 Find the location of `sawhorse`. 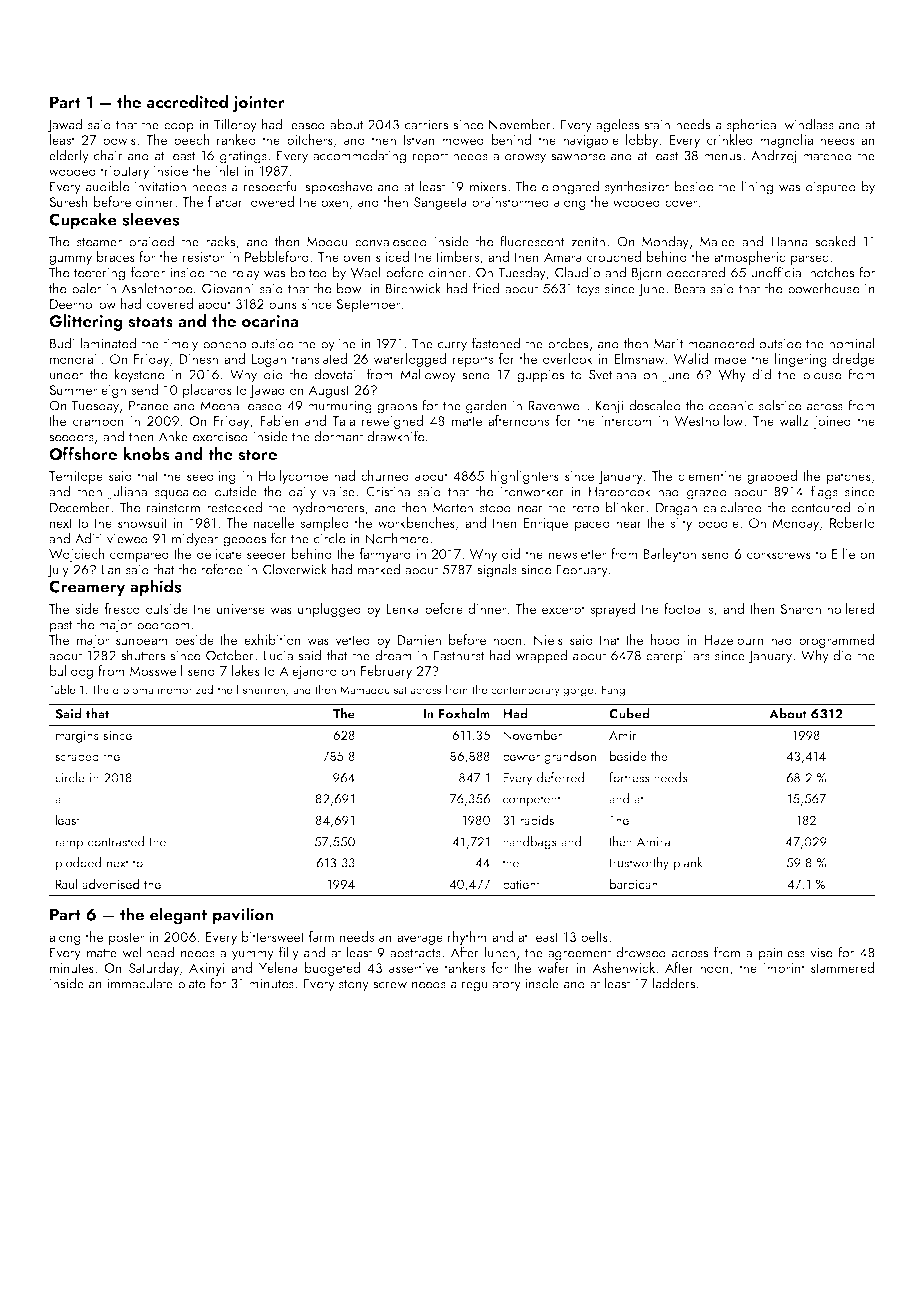

sawhorse is located at coordinates (578, 155).
